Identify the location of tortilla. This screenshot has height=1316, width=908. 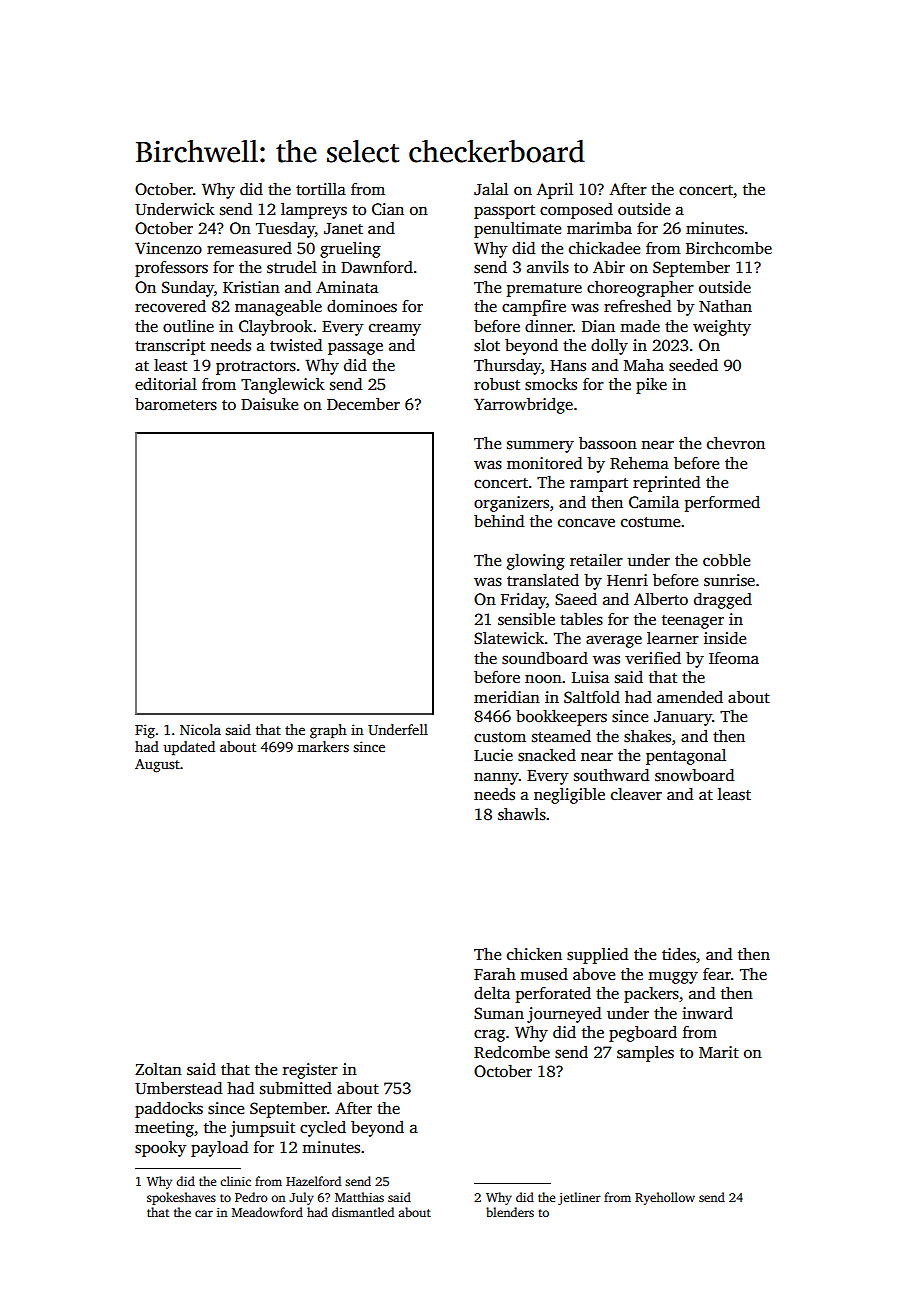
(321, 189).
